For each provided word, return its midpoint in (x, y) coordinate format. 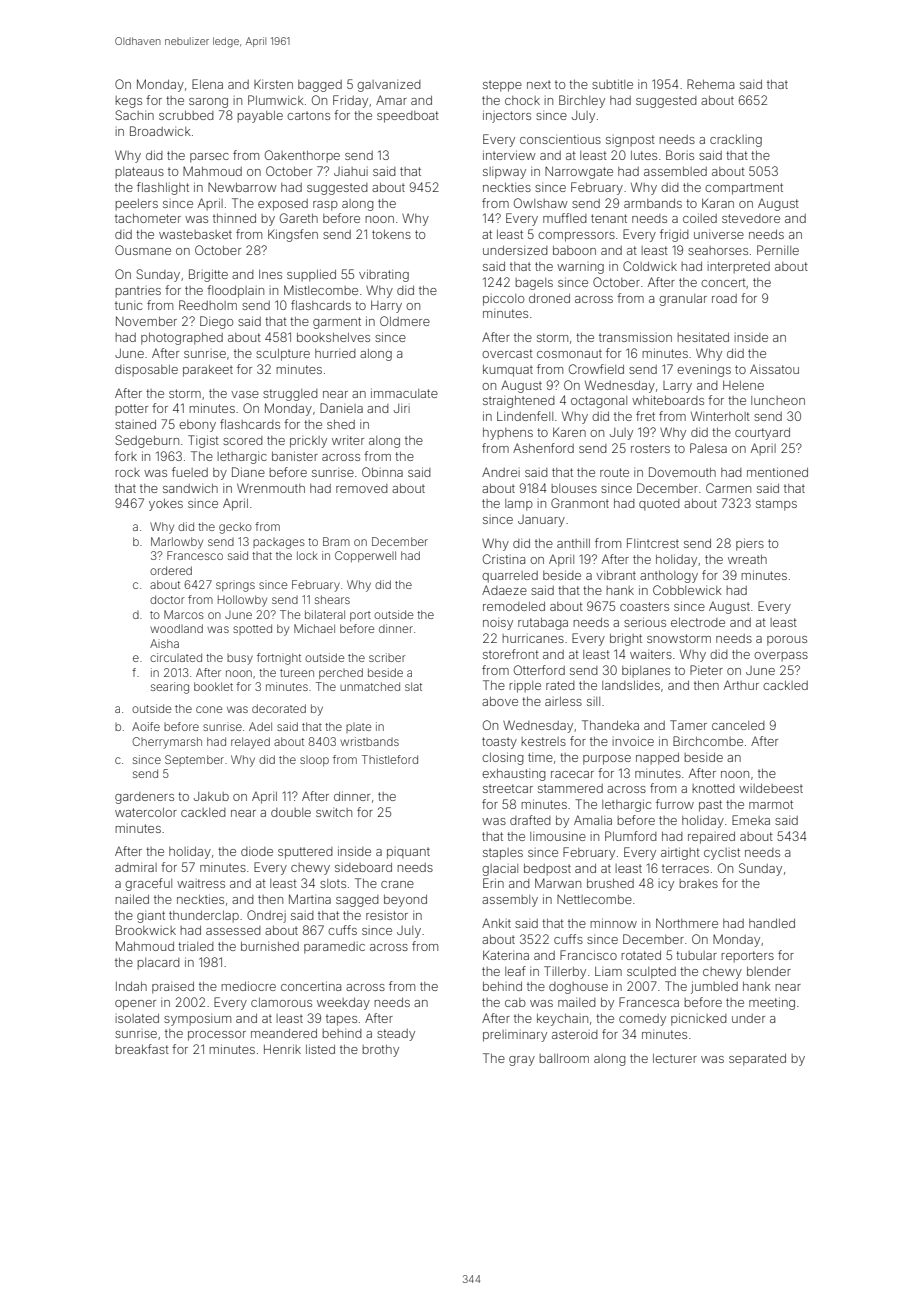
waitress (201, 883)
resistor (387, 915)
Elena (207, 84)
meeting (772, 1003)
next (539, 84)
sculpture (283, 355)
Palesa (708, 448)
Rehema (710, 84)
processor (217, 1036)
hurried (335, 353)
